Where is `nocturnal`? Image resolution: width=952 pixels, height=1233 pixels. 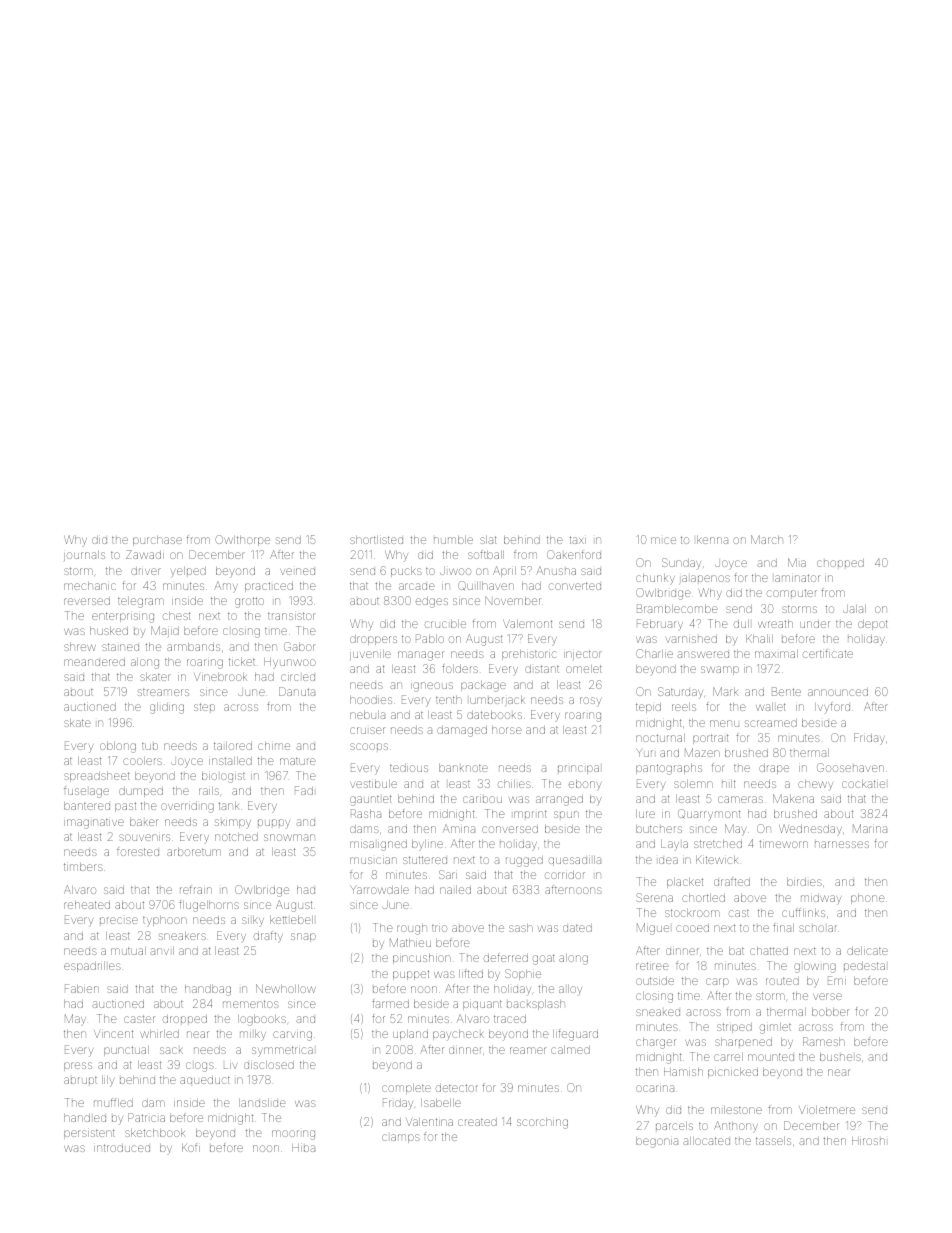 nocturnal is located at coordinates (660, 738).
